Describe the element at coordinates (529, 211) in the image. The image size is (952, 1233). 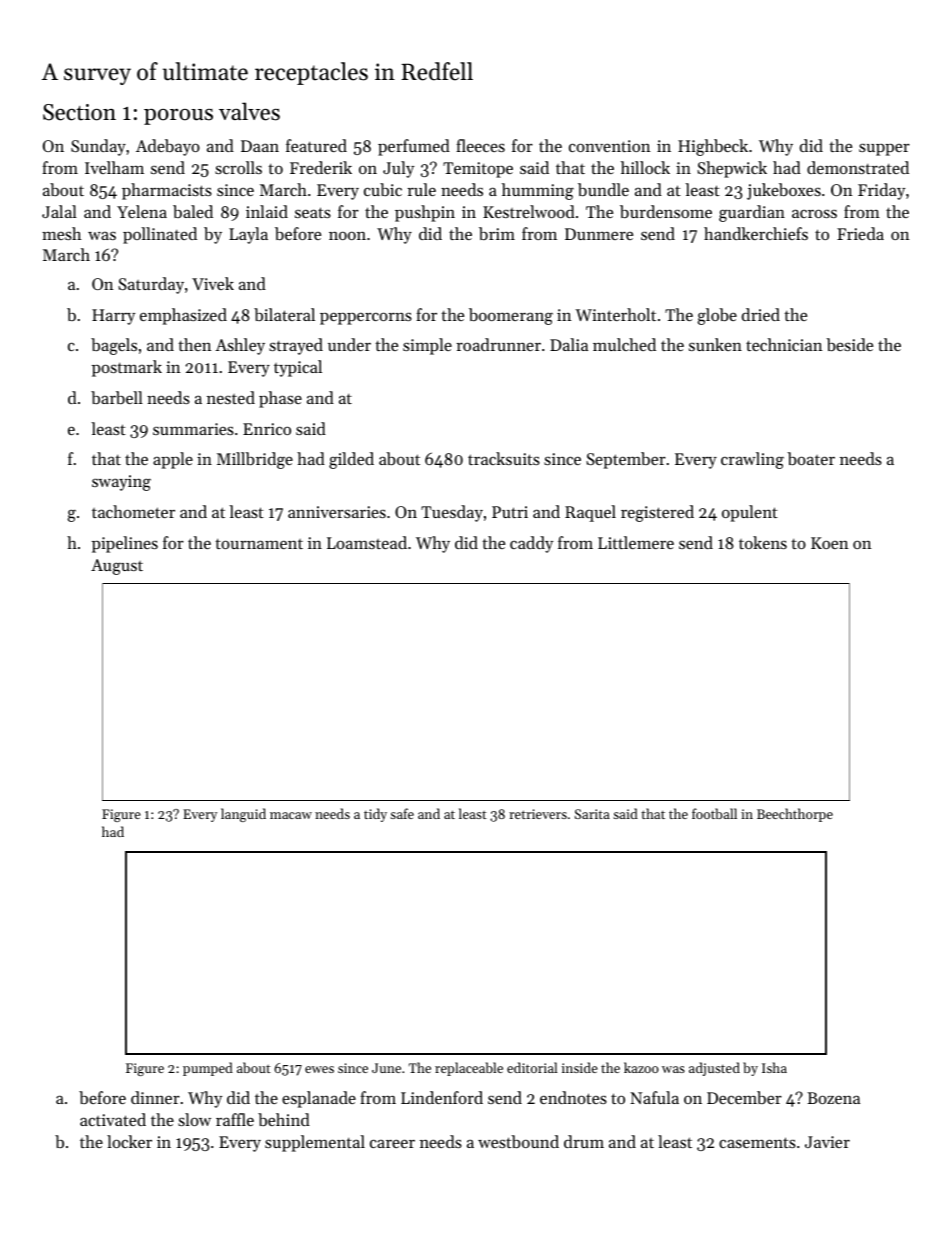
I see `Kestrelwood` at that location.
